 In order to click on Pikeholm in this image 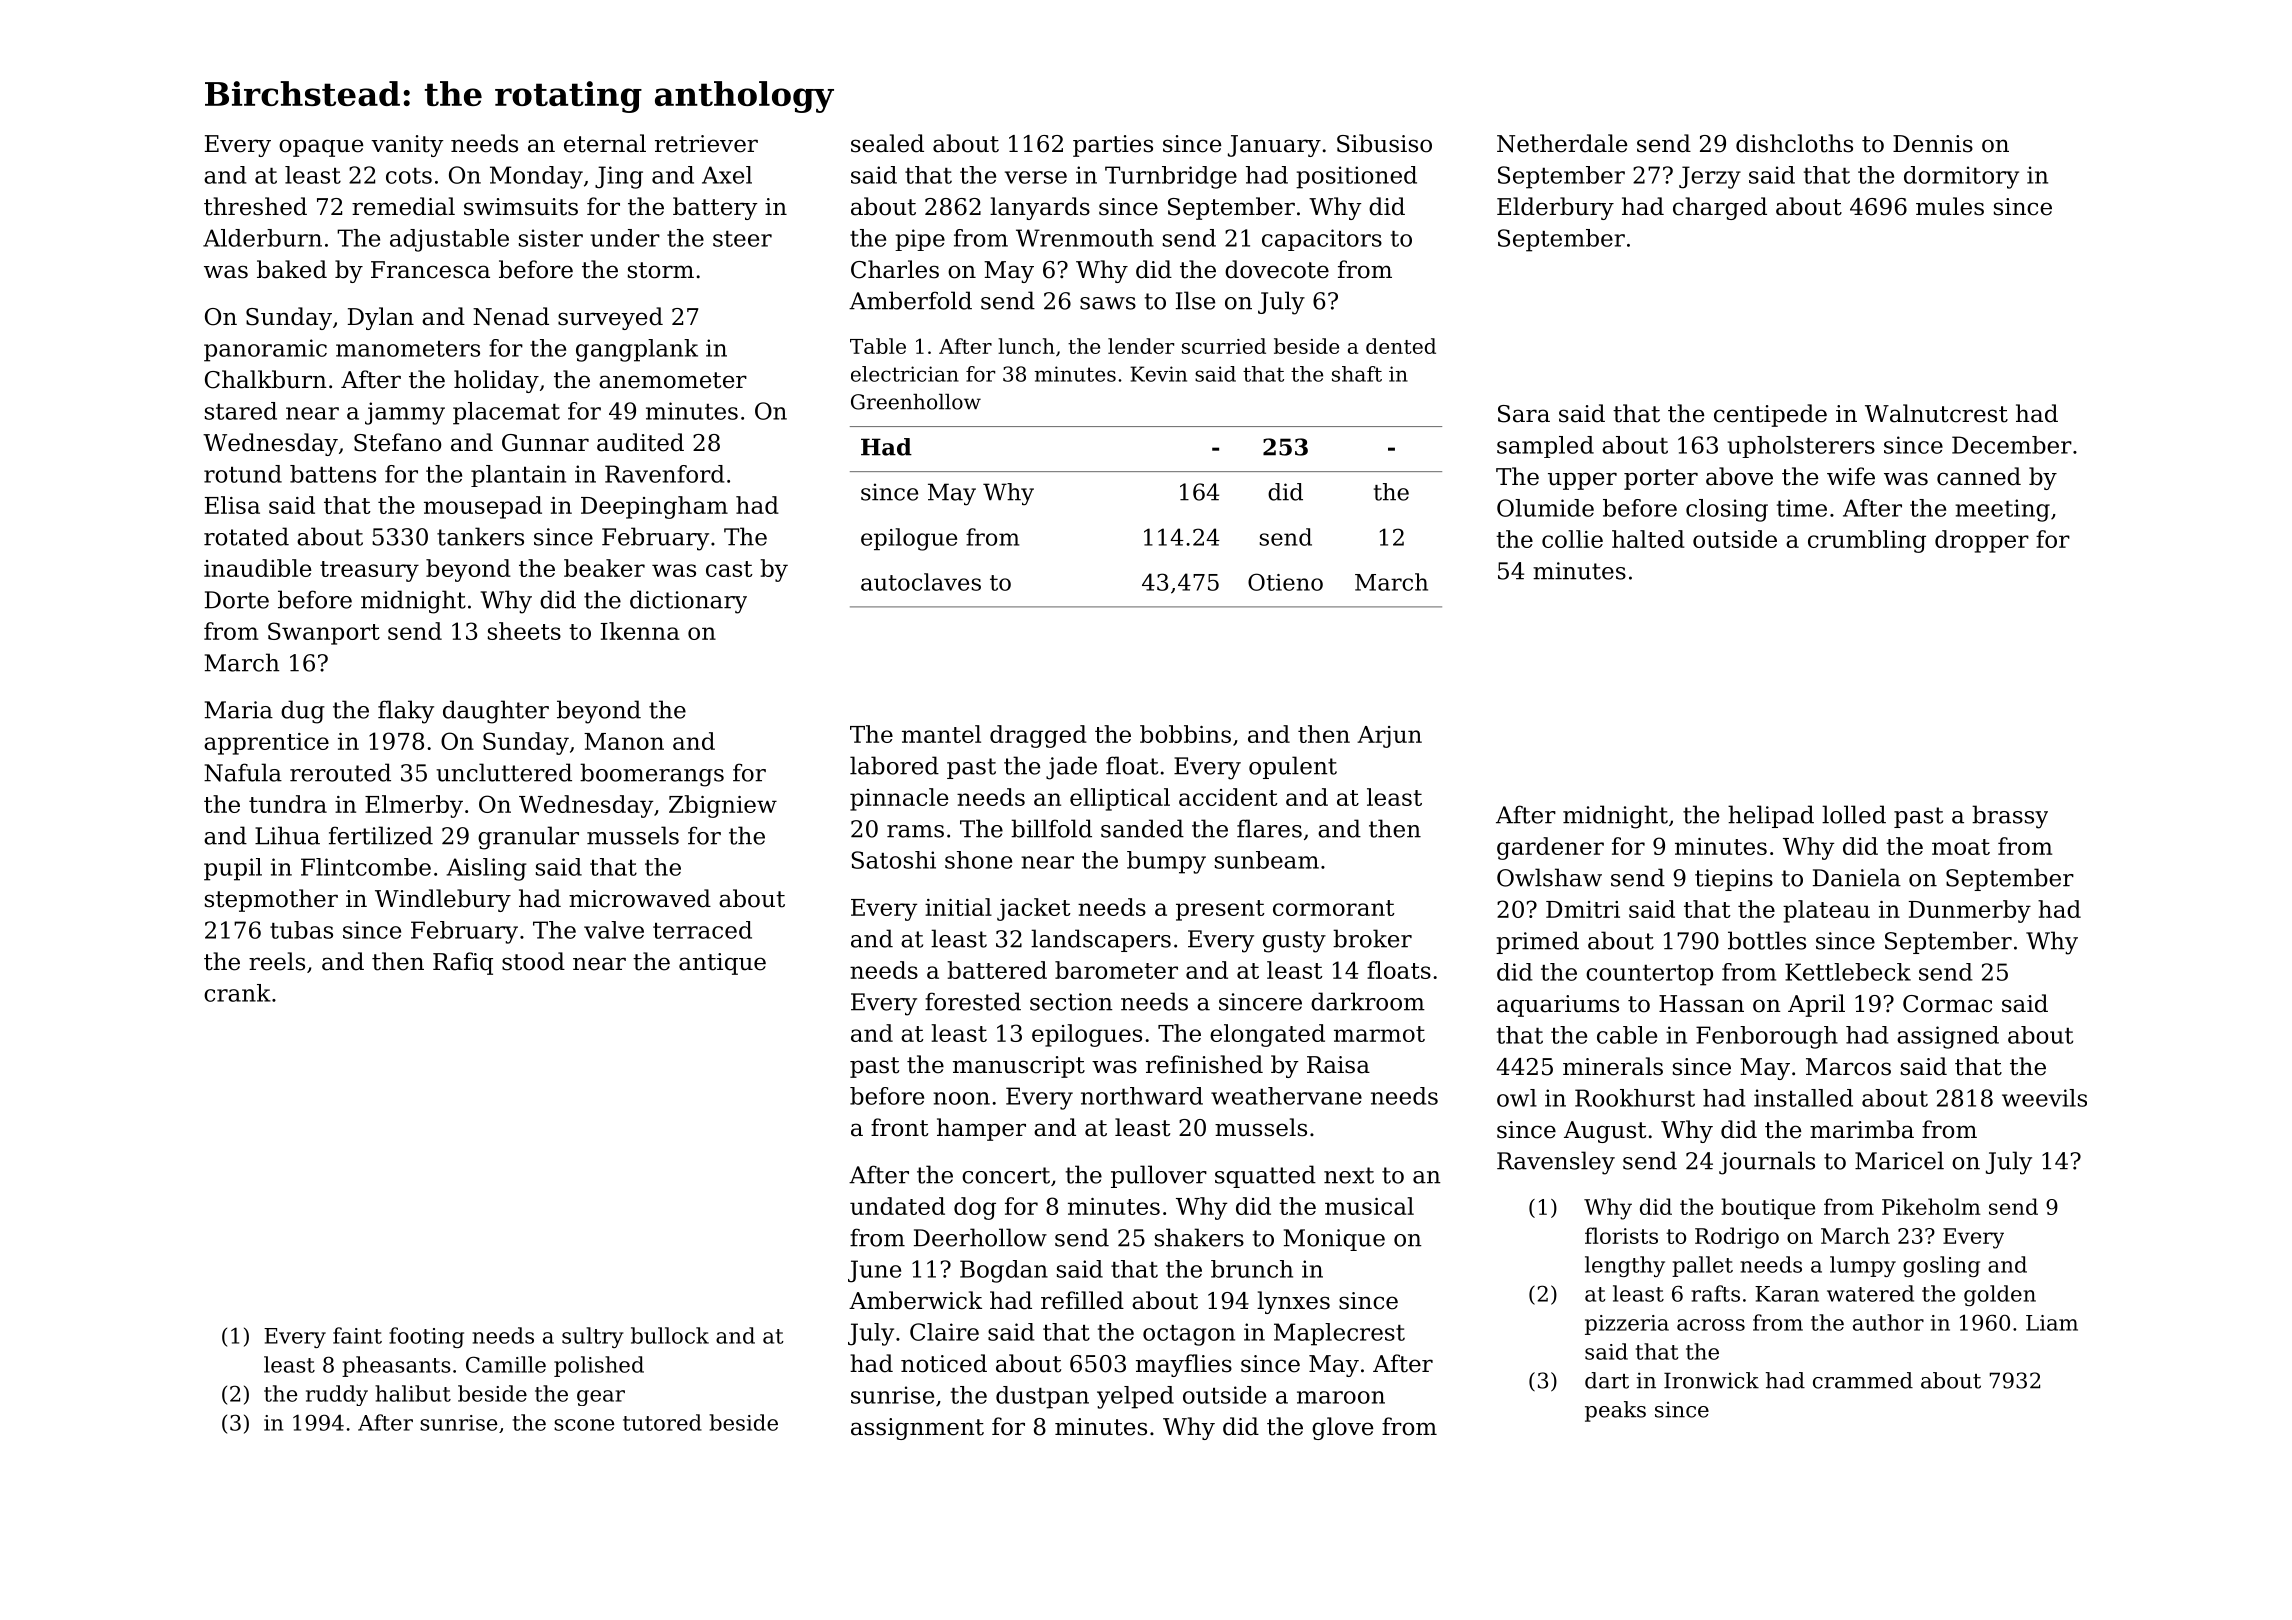, I will do `click(1931, 1206)`.
